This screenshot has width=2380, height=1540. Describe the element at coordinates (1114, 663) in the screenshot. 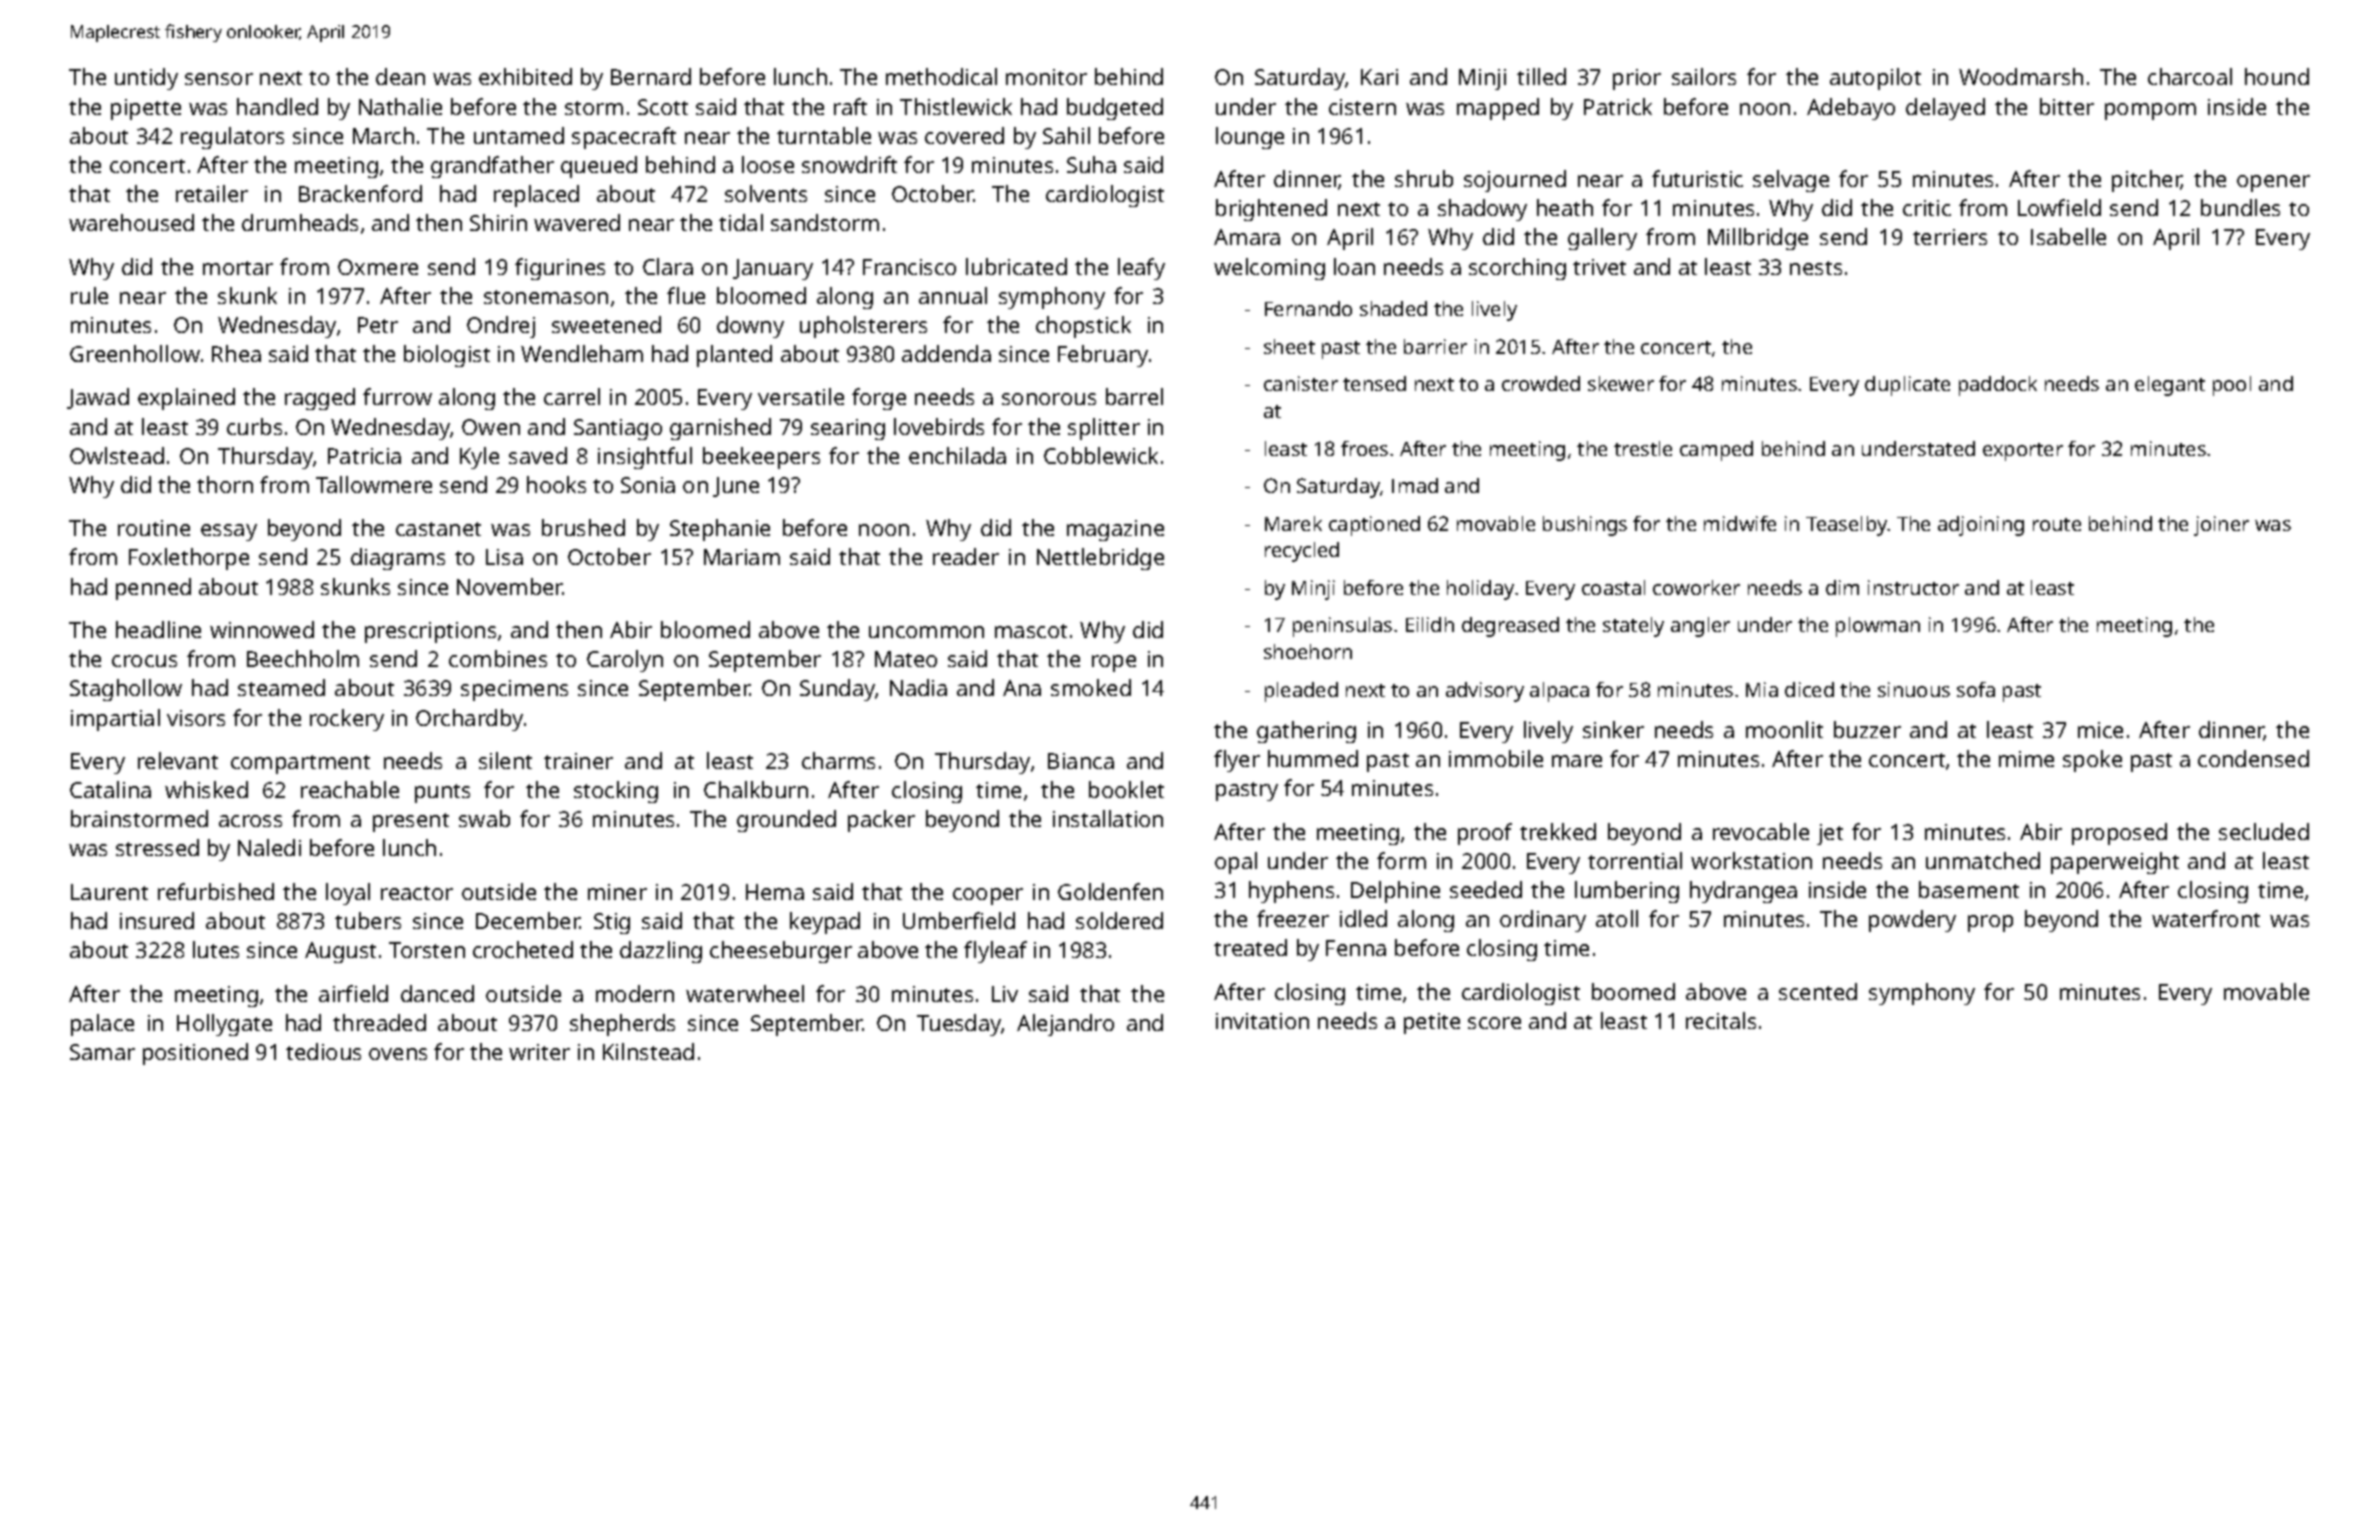

I see `rope` at that location.
